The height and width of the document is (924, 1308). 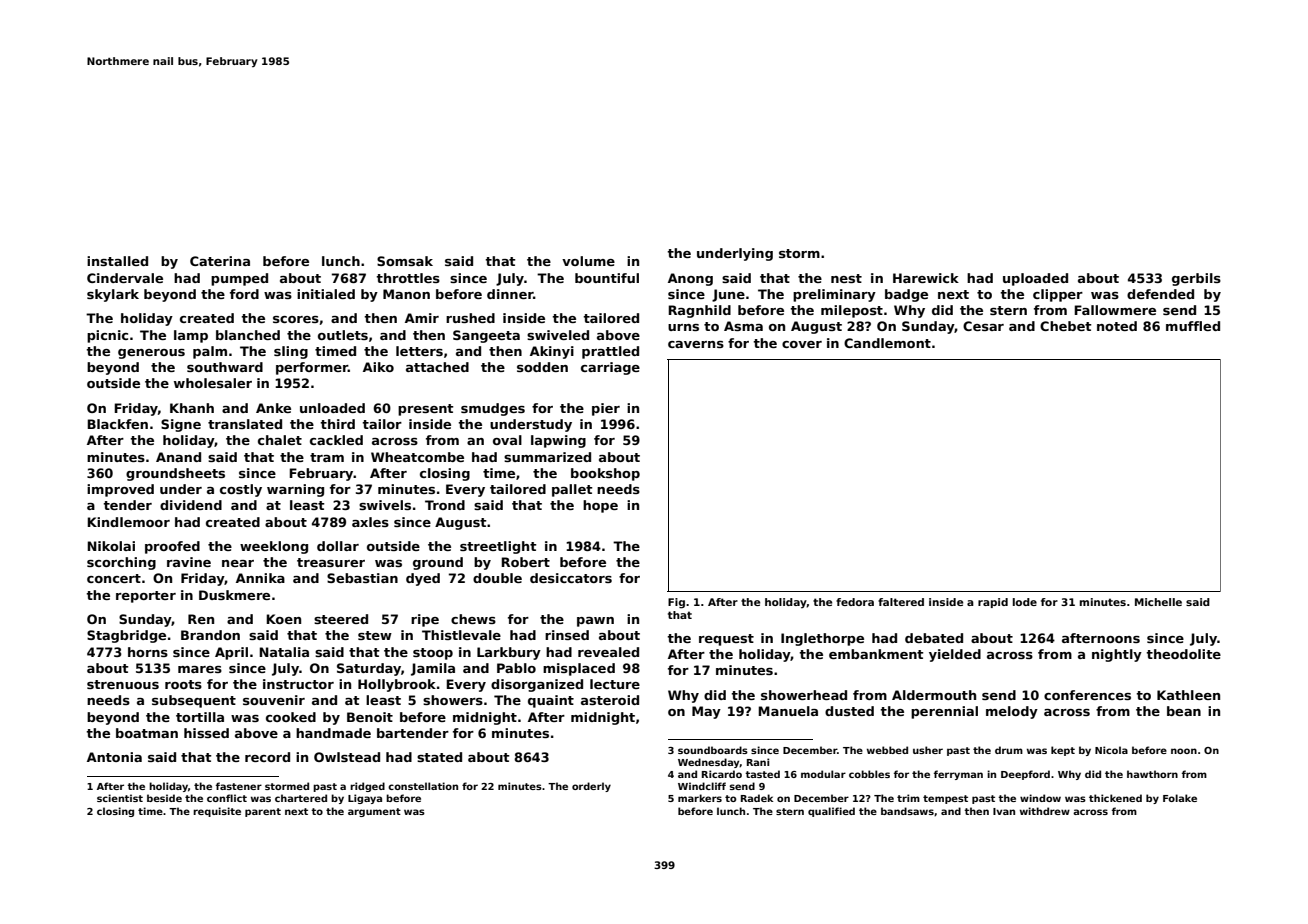 What do you see at coordinates (615, 684) in the document?
I see `lecture` at bounding box center [615, 684].
